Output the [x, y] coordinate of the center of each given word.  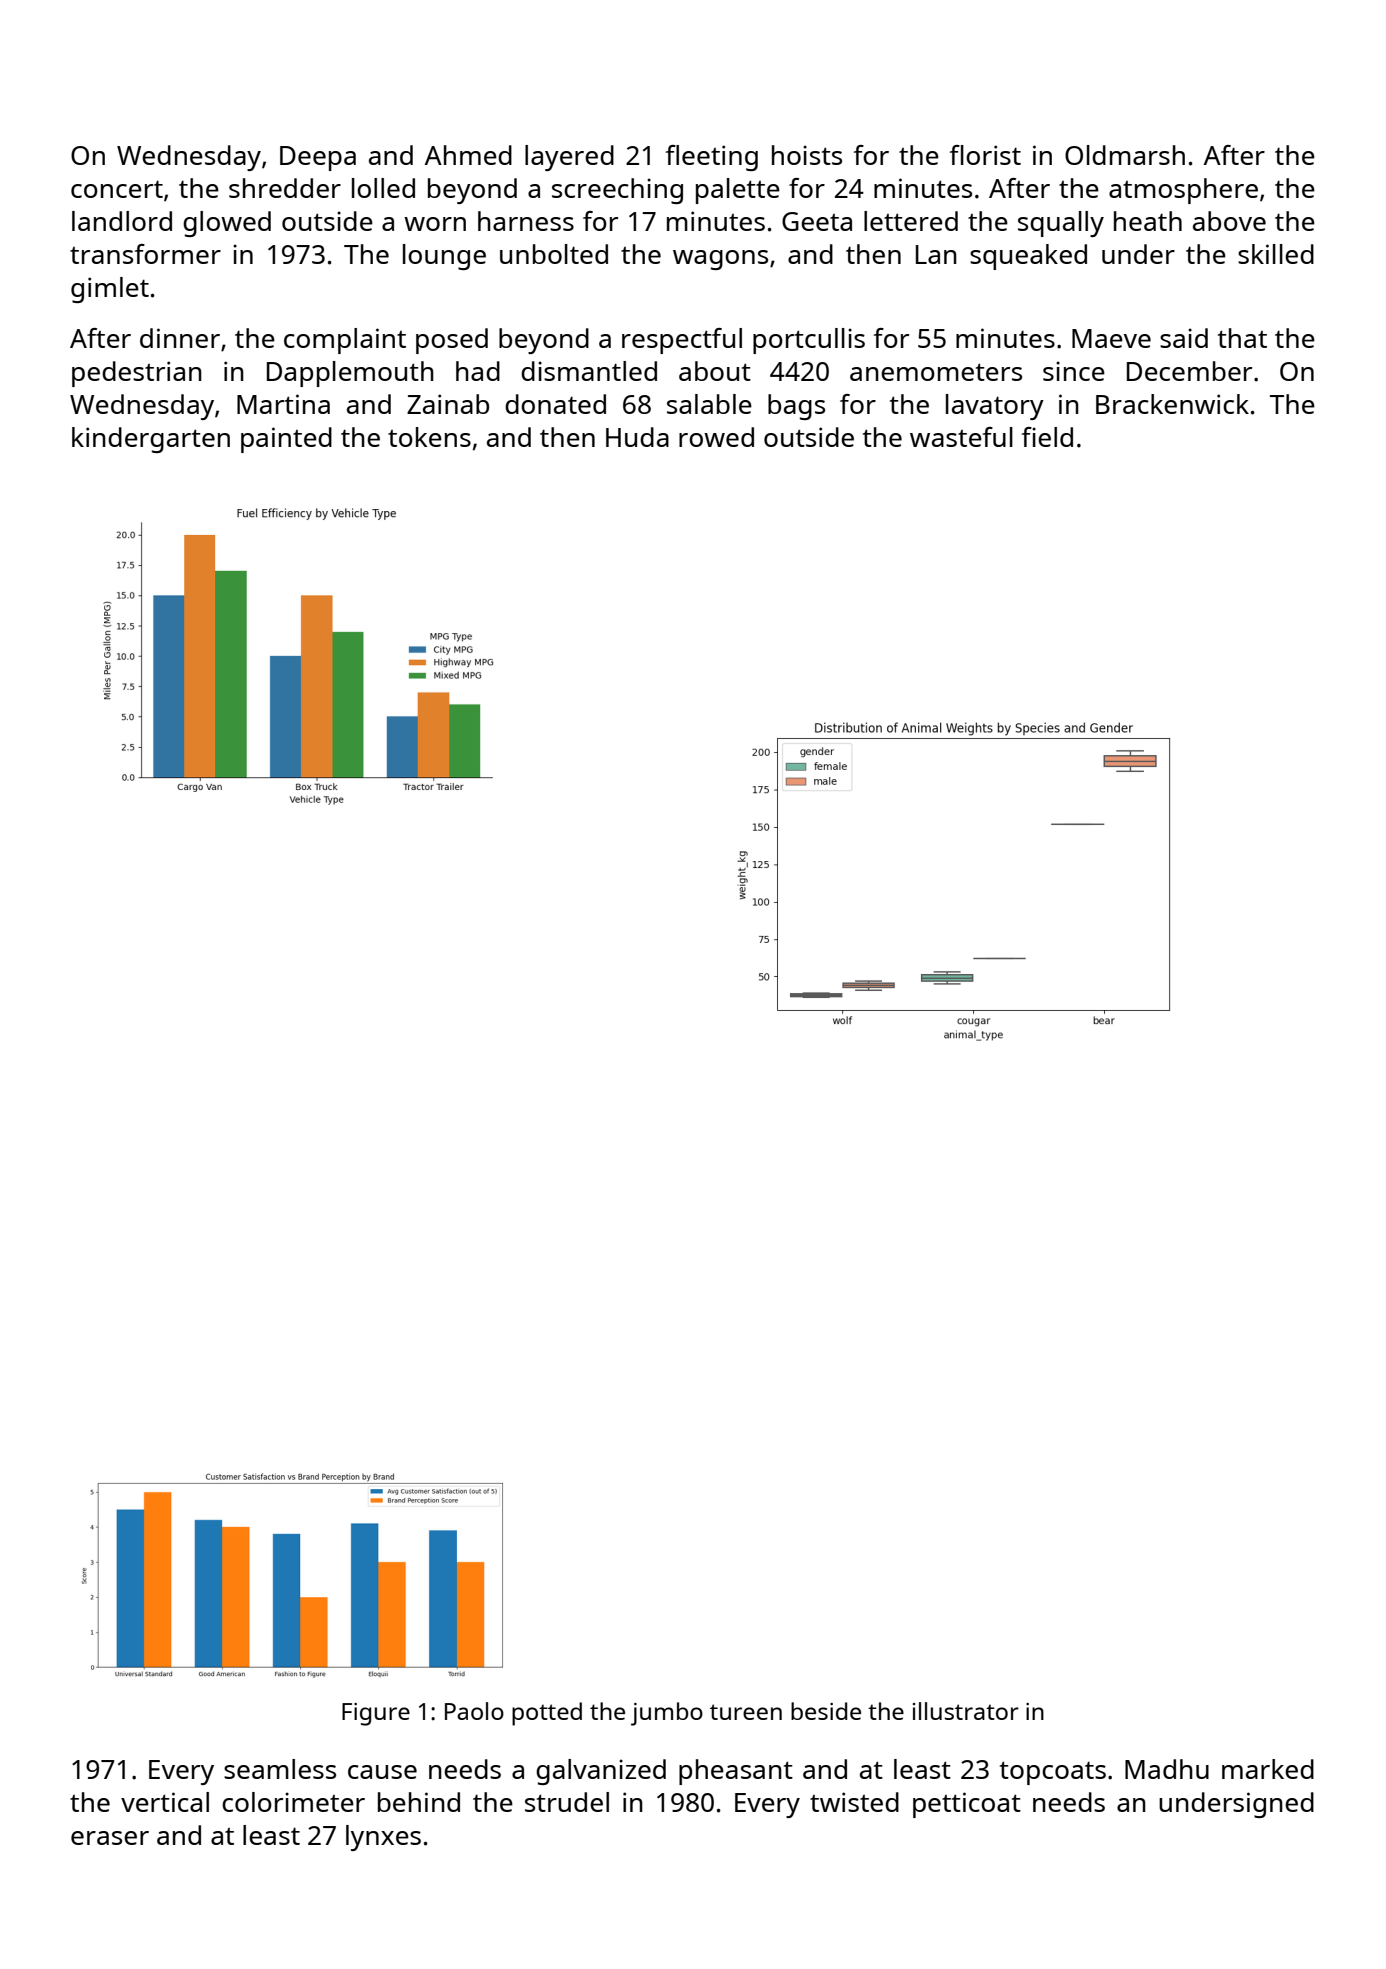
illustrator [966, 1711]
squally [1061, 224]
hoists [807, 155]
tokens [429, 437]
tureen [746, 1712]
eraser [110, 1838]
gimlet [110, 290]
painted [286, 440]
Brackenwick [1172, 404]
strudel [567, 1802]
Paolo [474, 1711]
